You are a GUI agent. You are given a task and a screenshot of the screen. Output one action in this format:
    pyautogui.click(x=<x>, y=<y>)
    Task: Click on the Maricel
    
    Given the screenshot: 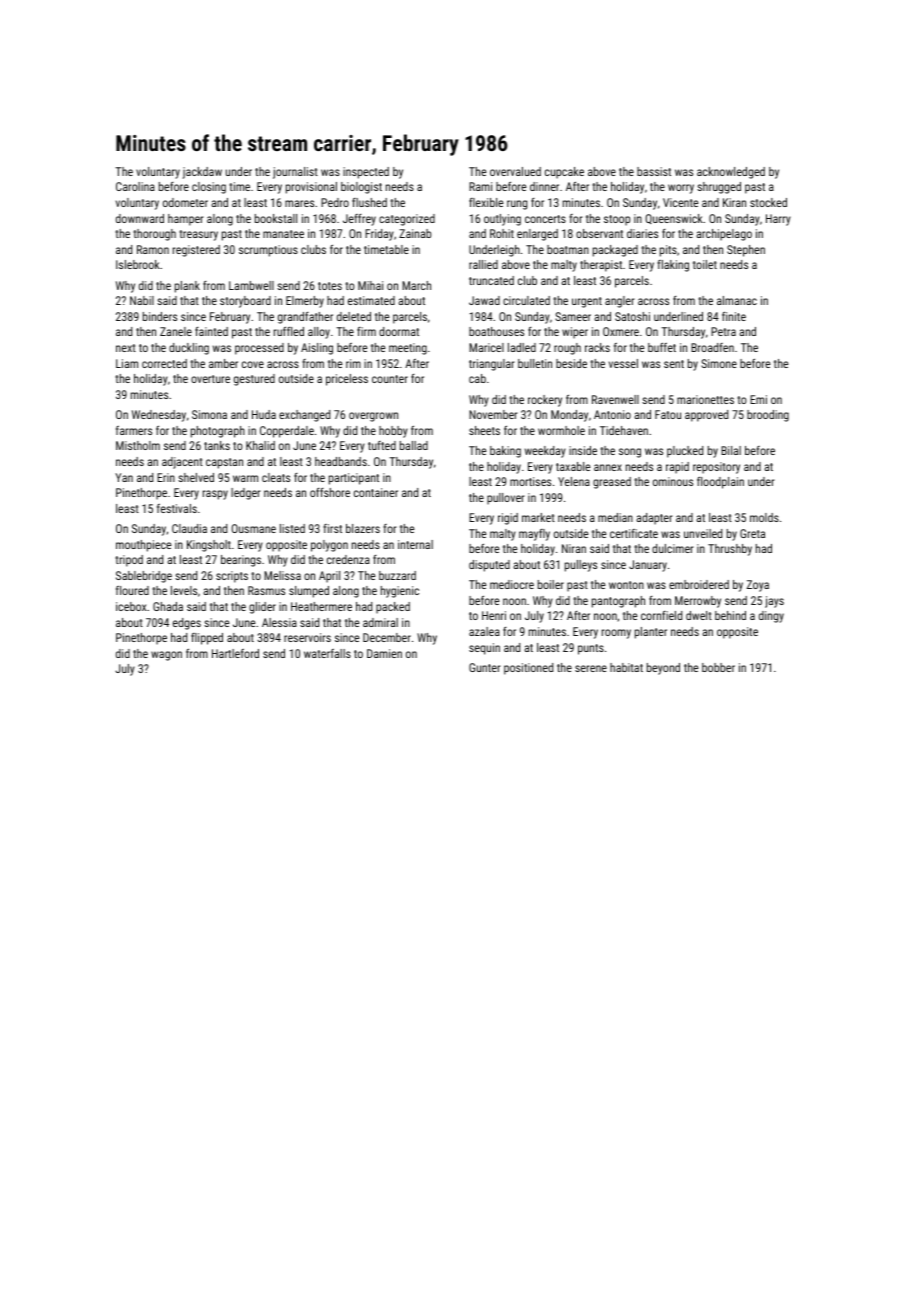 What is the action you would take?
    pyautogui.click(x=486, y=347)
